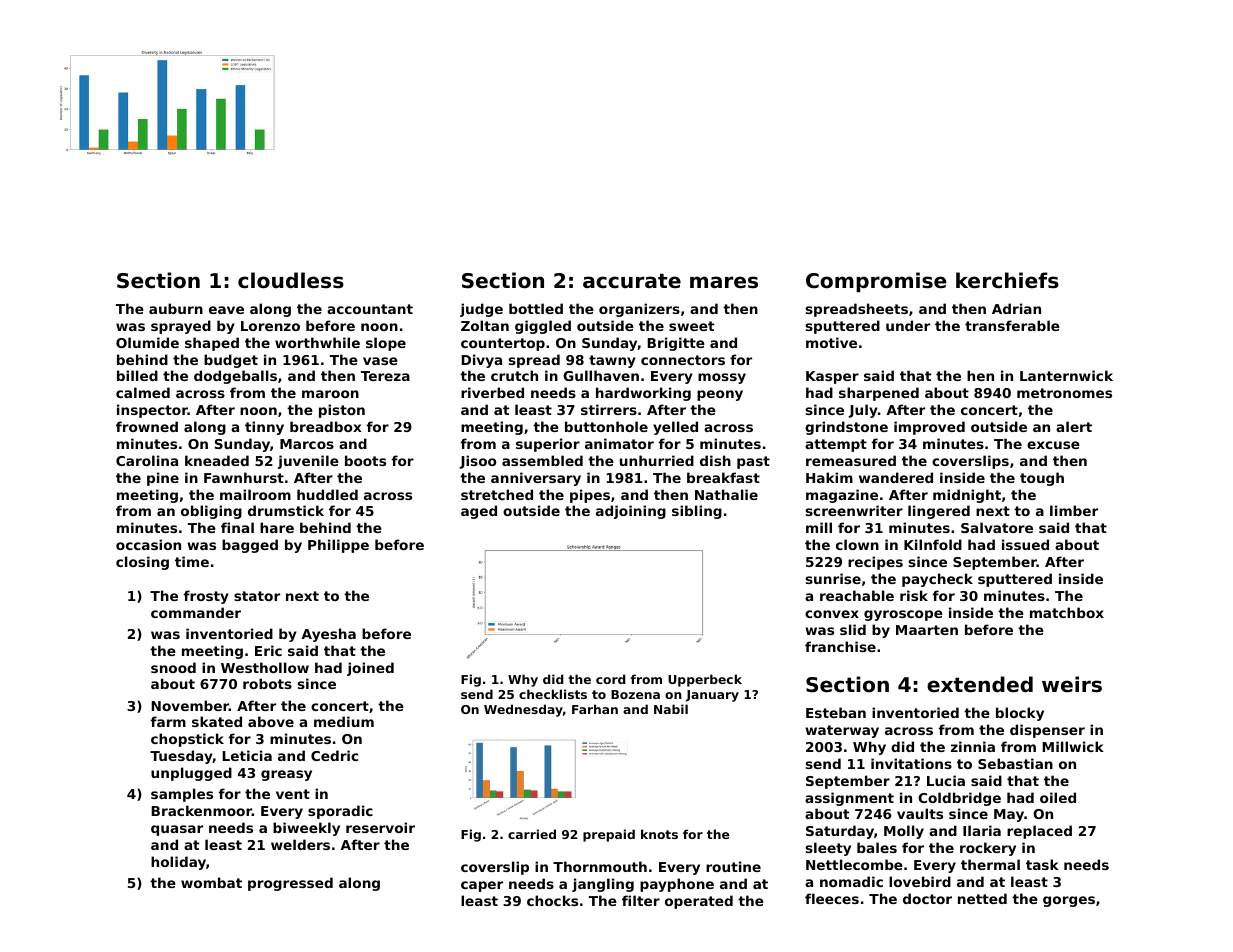  Describe the element at coordinates (196, 612) in the image. I see `commander` at that location.
